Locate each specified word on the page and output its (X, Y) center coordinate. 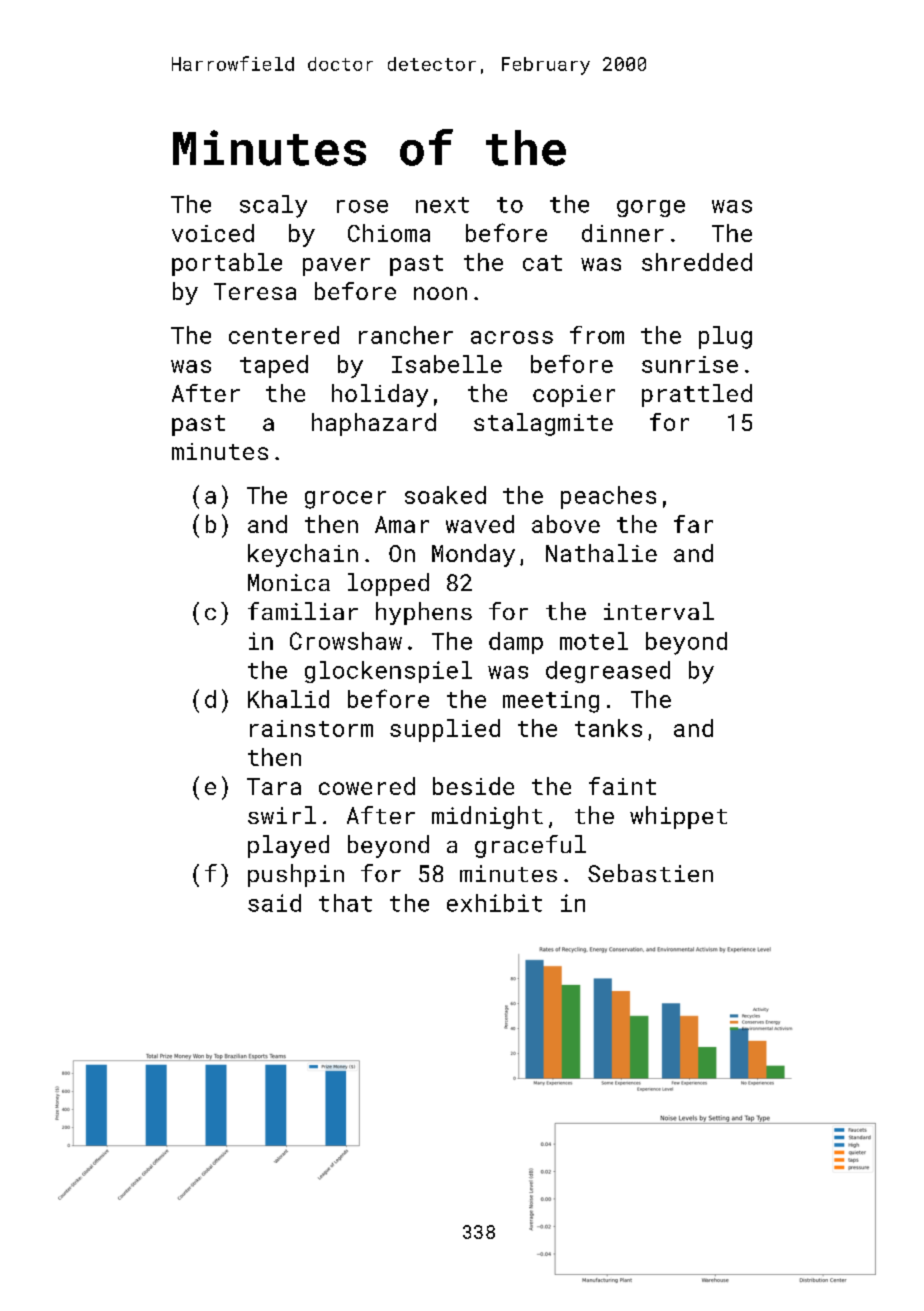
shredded (697, 262)
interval (659, 611)
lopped (388, 584)
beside (473, 786)
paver (336, 267)
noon (440, 293)
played (288, 846)
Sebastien (650, 873)
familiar (303, 611)
